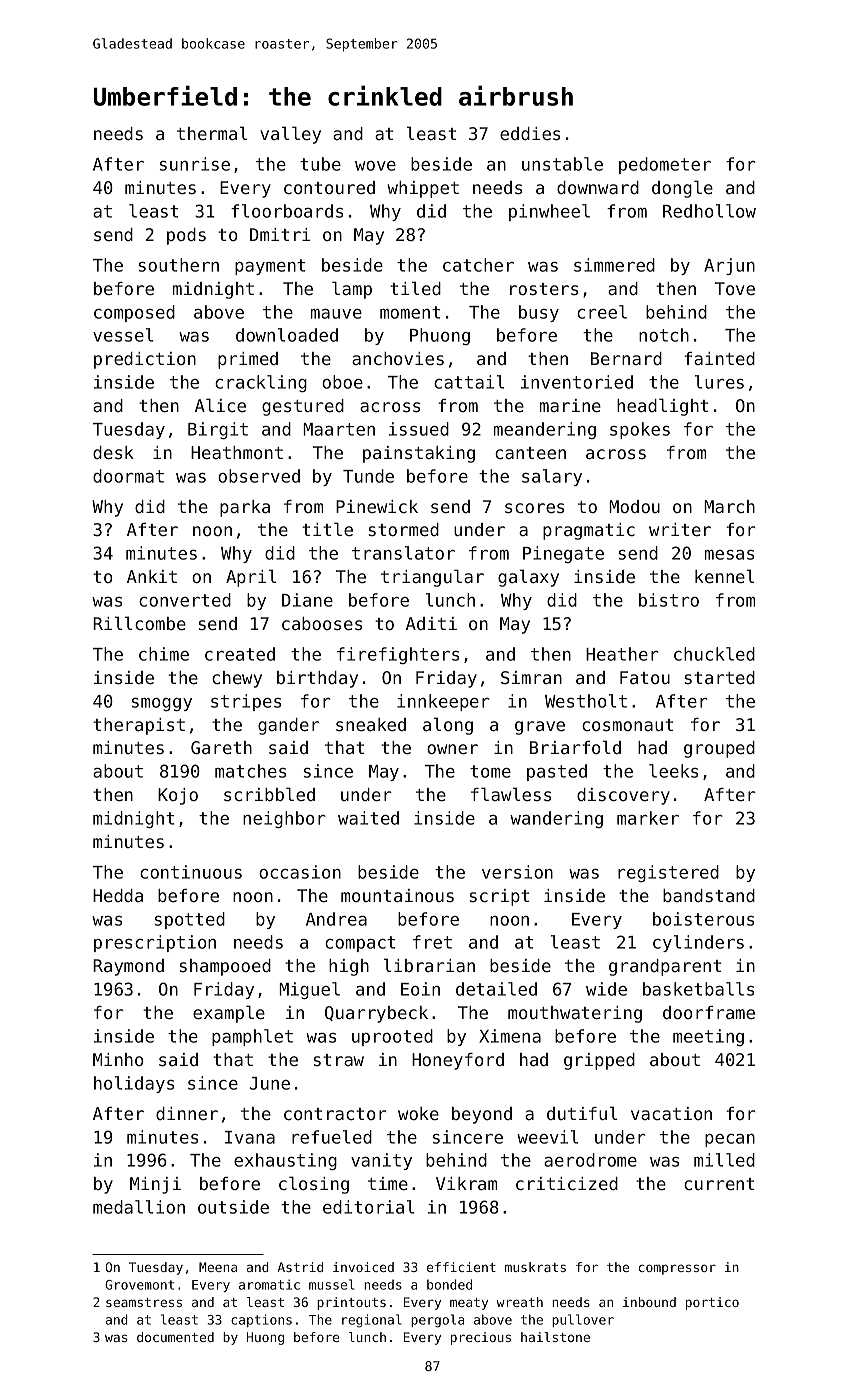  Describe the element at coordinates (212, 133) in the screenshot. I see `thermal` at that location.
